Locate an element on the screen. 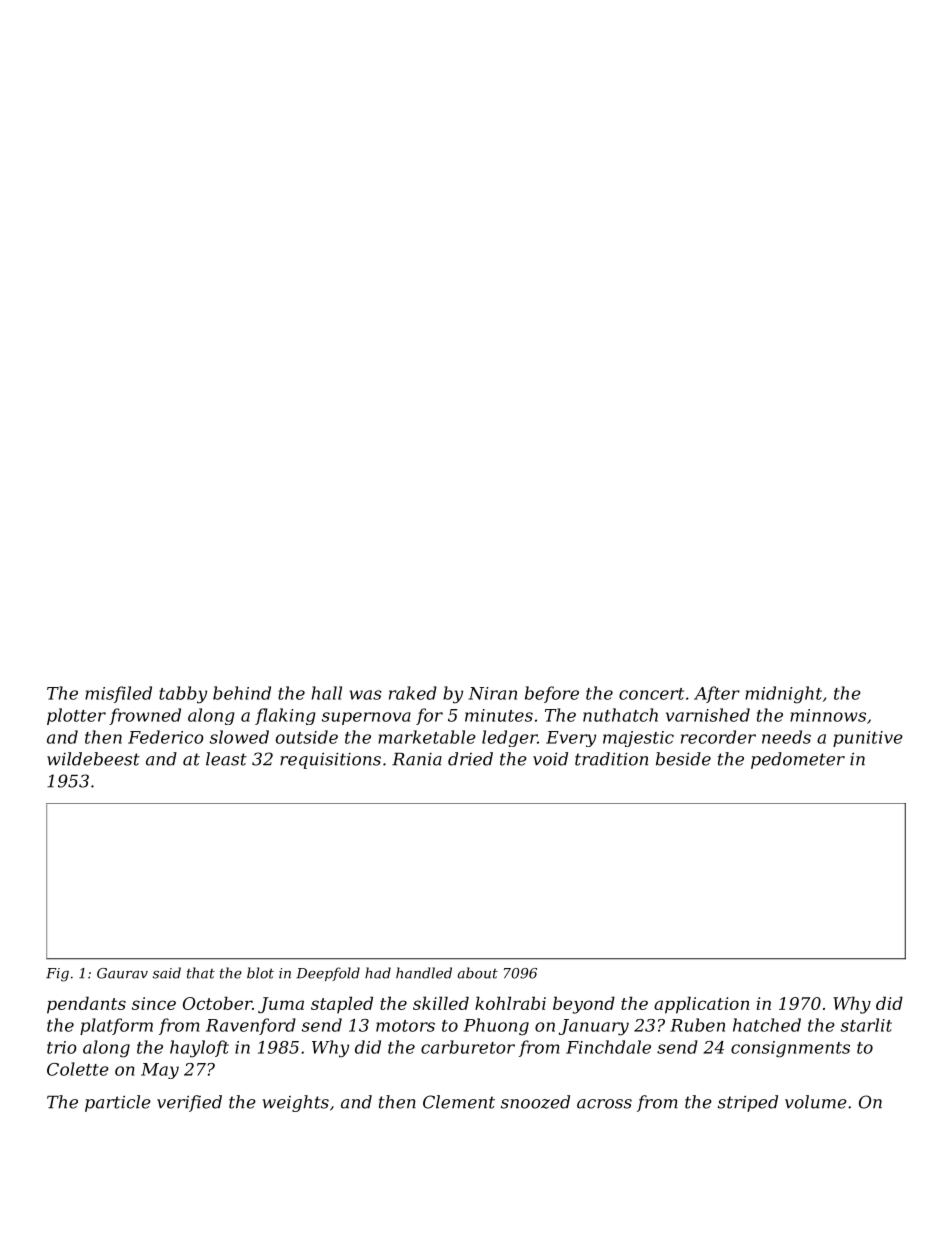 The image size is (952, 1233). said is located at coordinates (167, 973).
